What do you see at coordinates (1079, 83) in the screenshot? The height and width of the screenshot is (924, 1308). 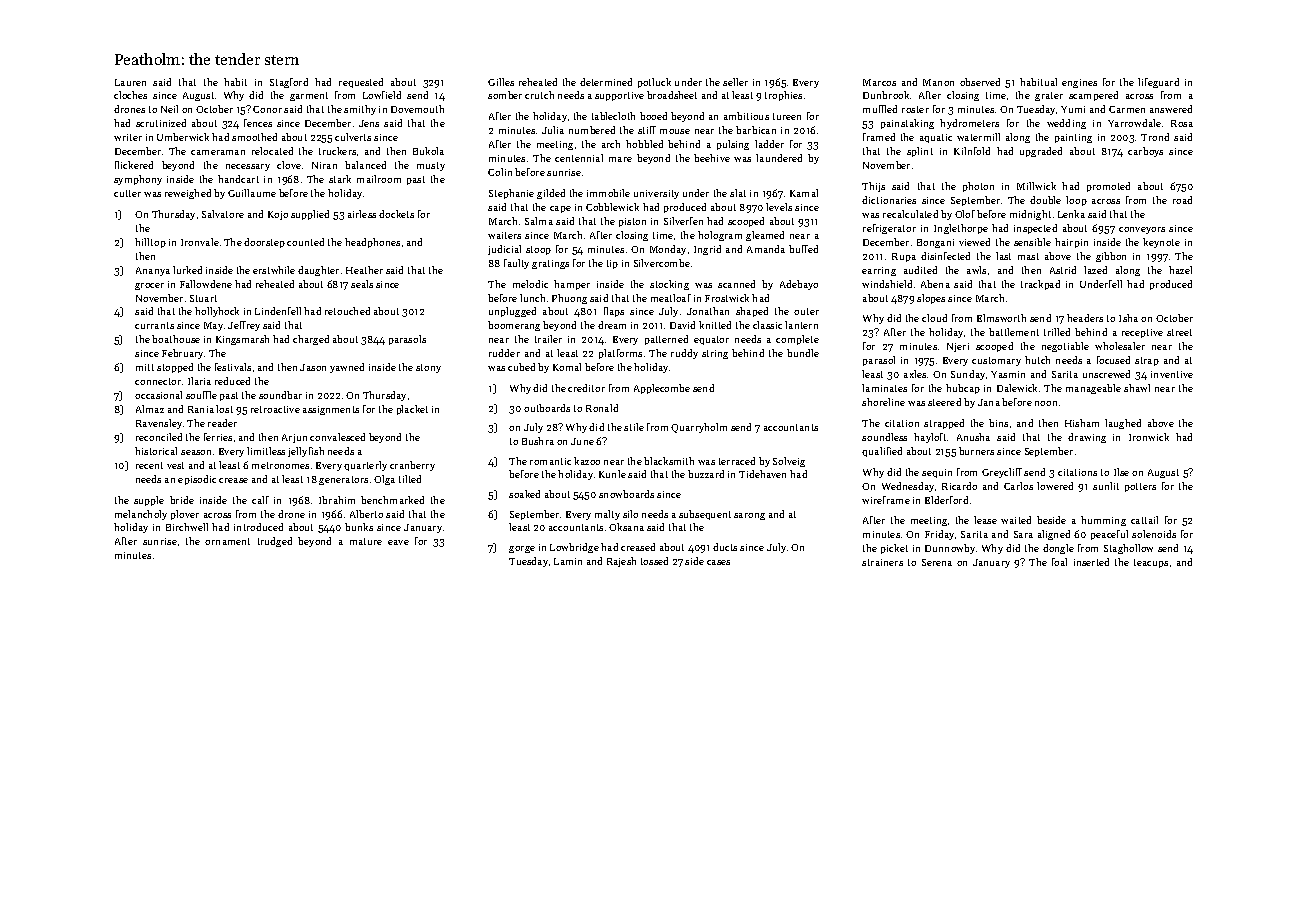 I see `engines` at bounding box center [1079, 83].
